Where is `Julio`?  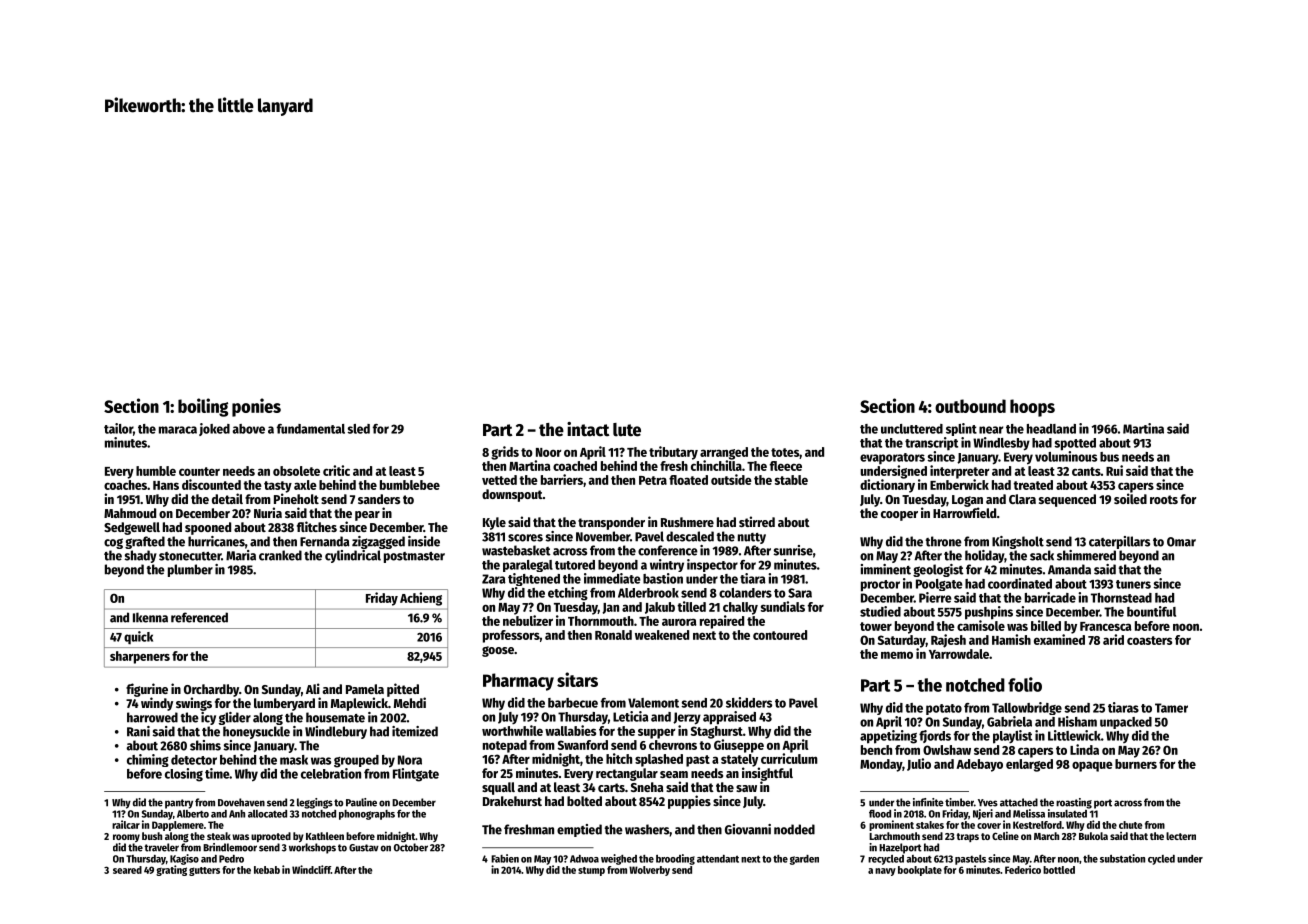 Julio is located at coordinates (919, 764).
